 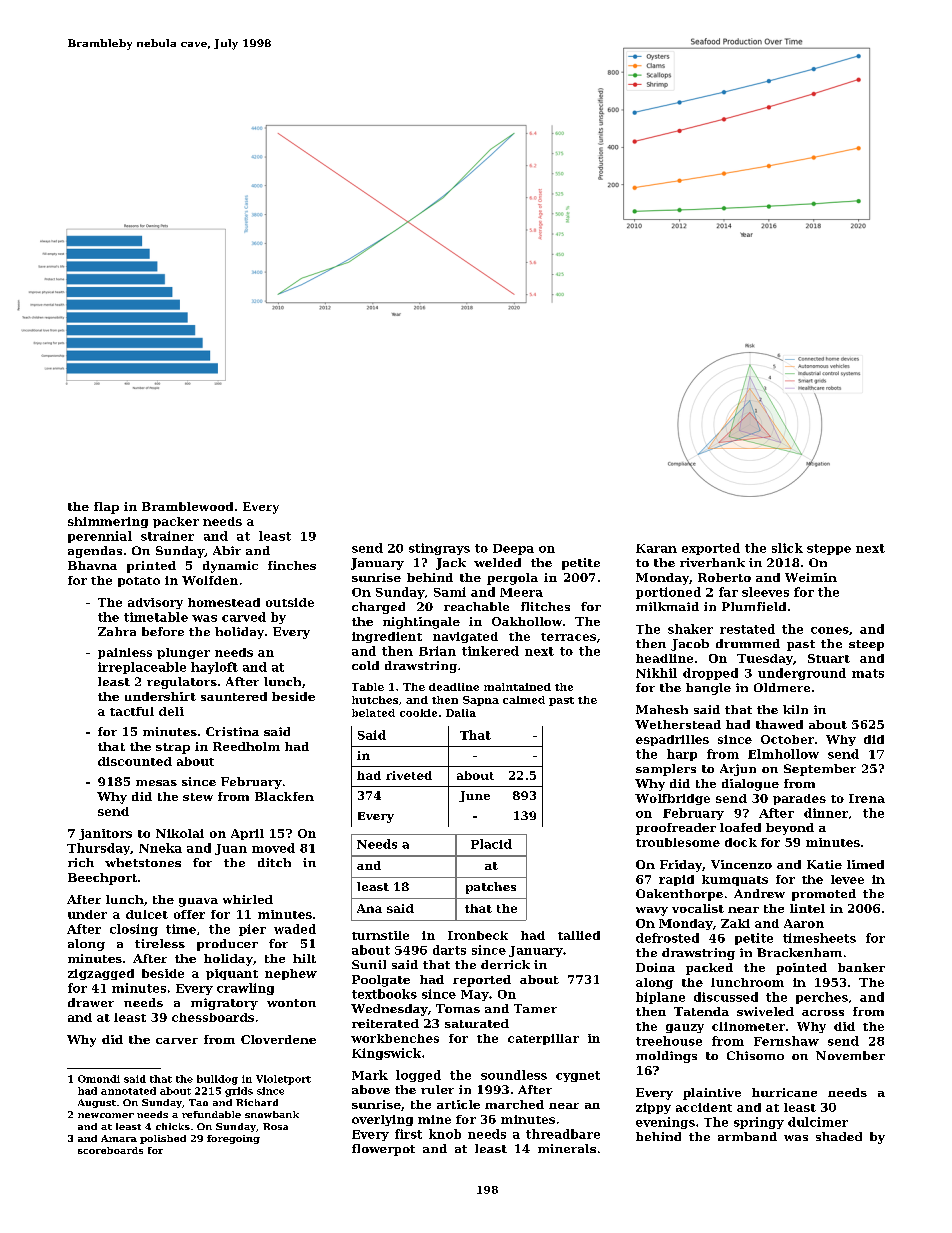 I want to click on guava, so click(x=198, y=902).
